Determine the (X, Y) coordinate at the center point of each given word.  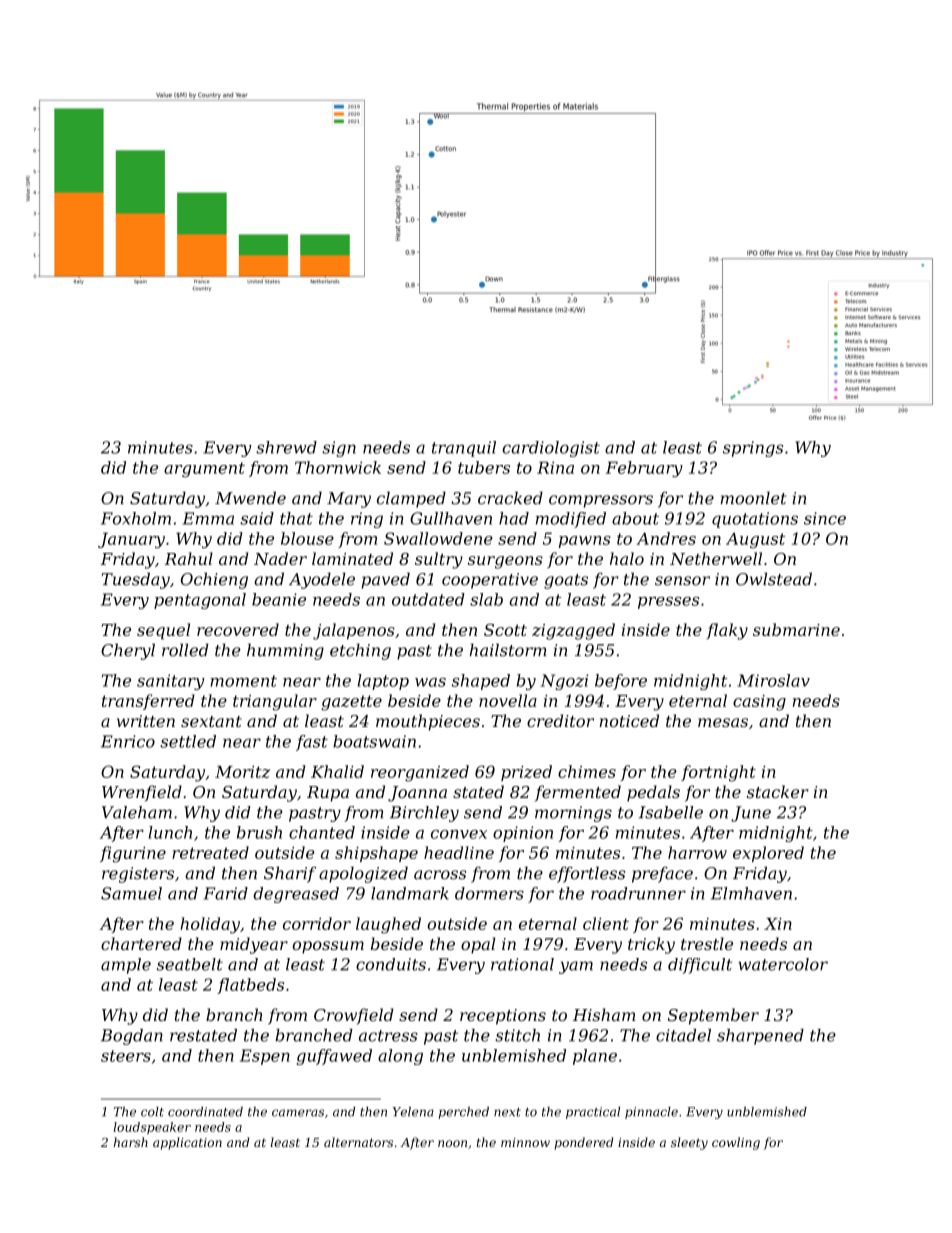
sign (339, 449)
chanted (322, 832)
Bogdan (132, 1037)
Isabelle (671, 812)
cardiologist (551, 449)
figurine (133, 854)
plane (595, 1057)
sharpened (760, 1037)
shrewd (286, 447)
